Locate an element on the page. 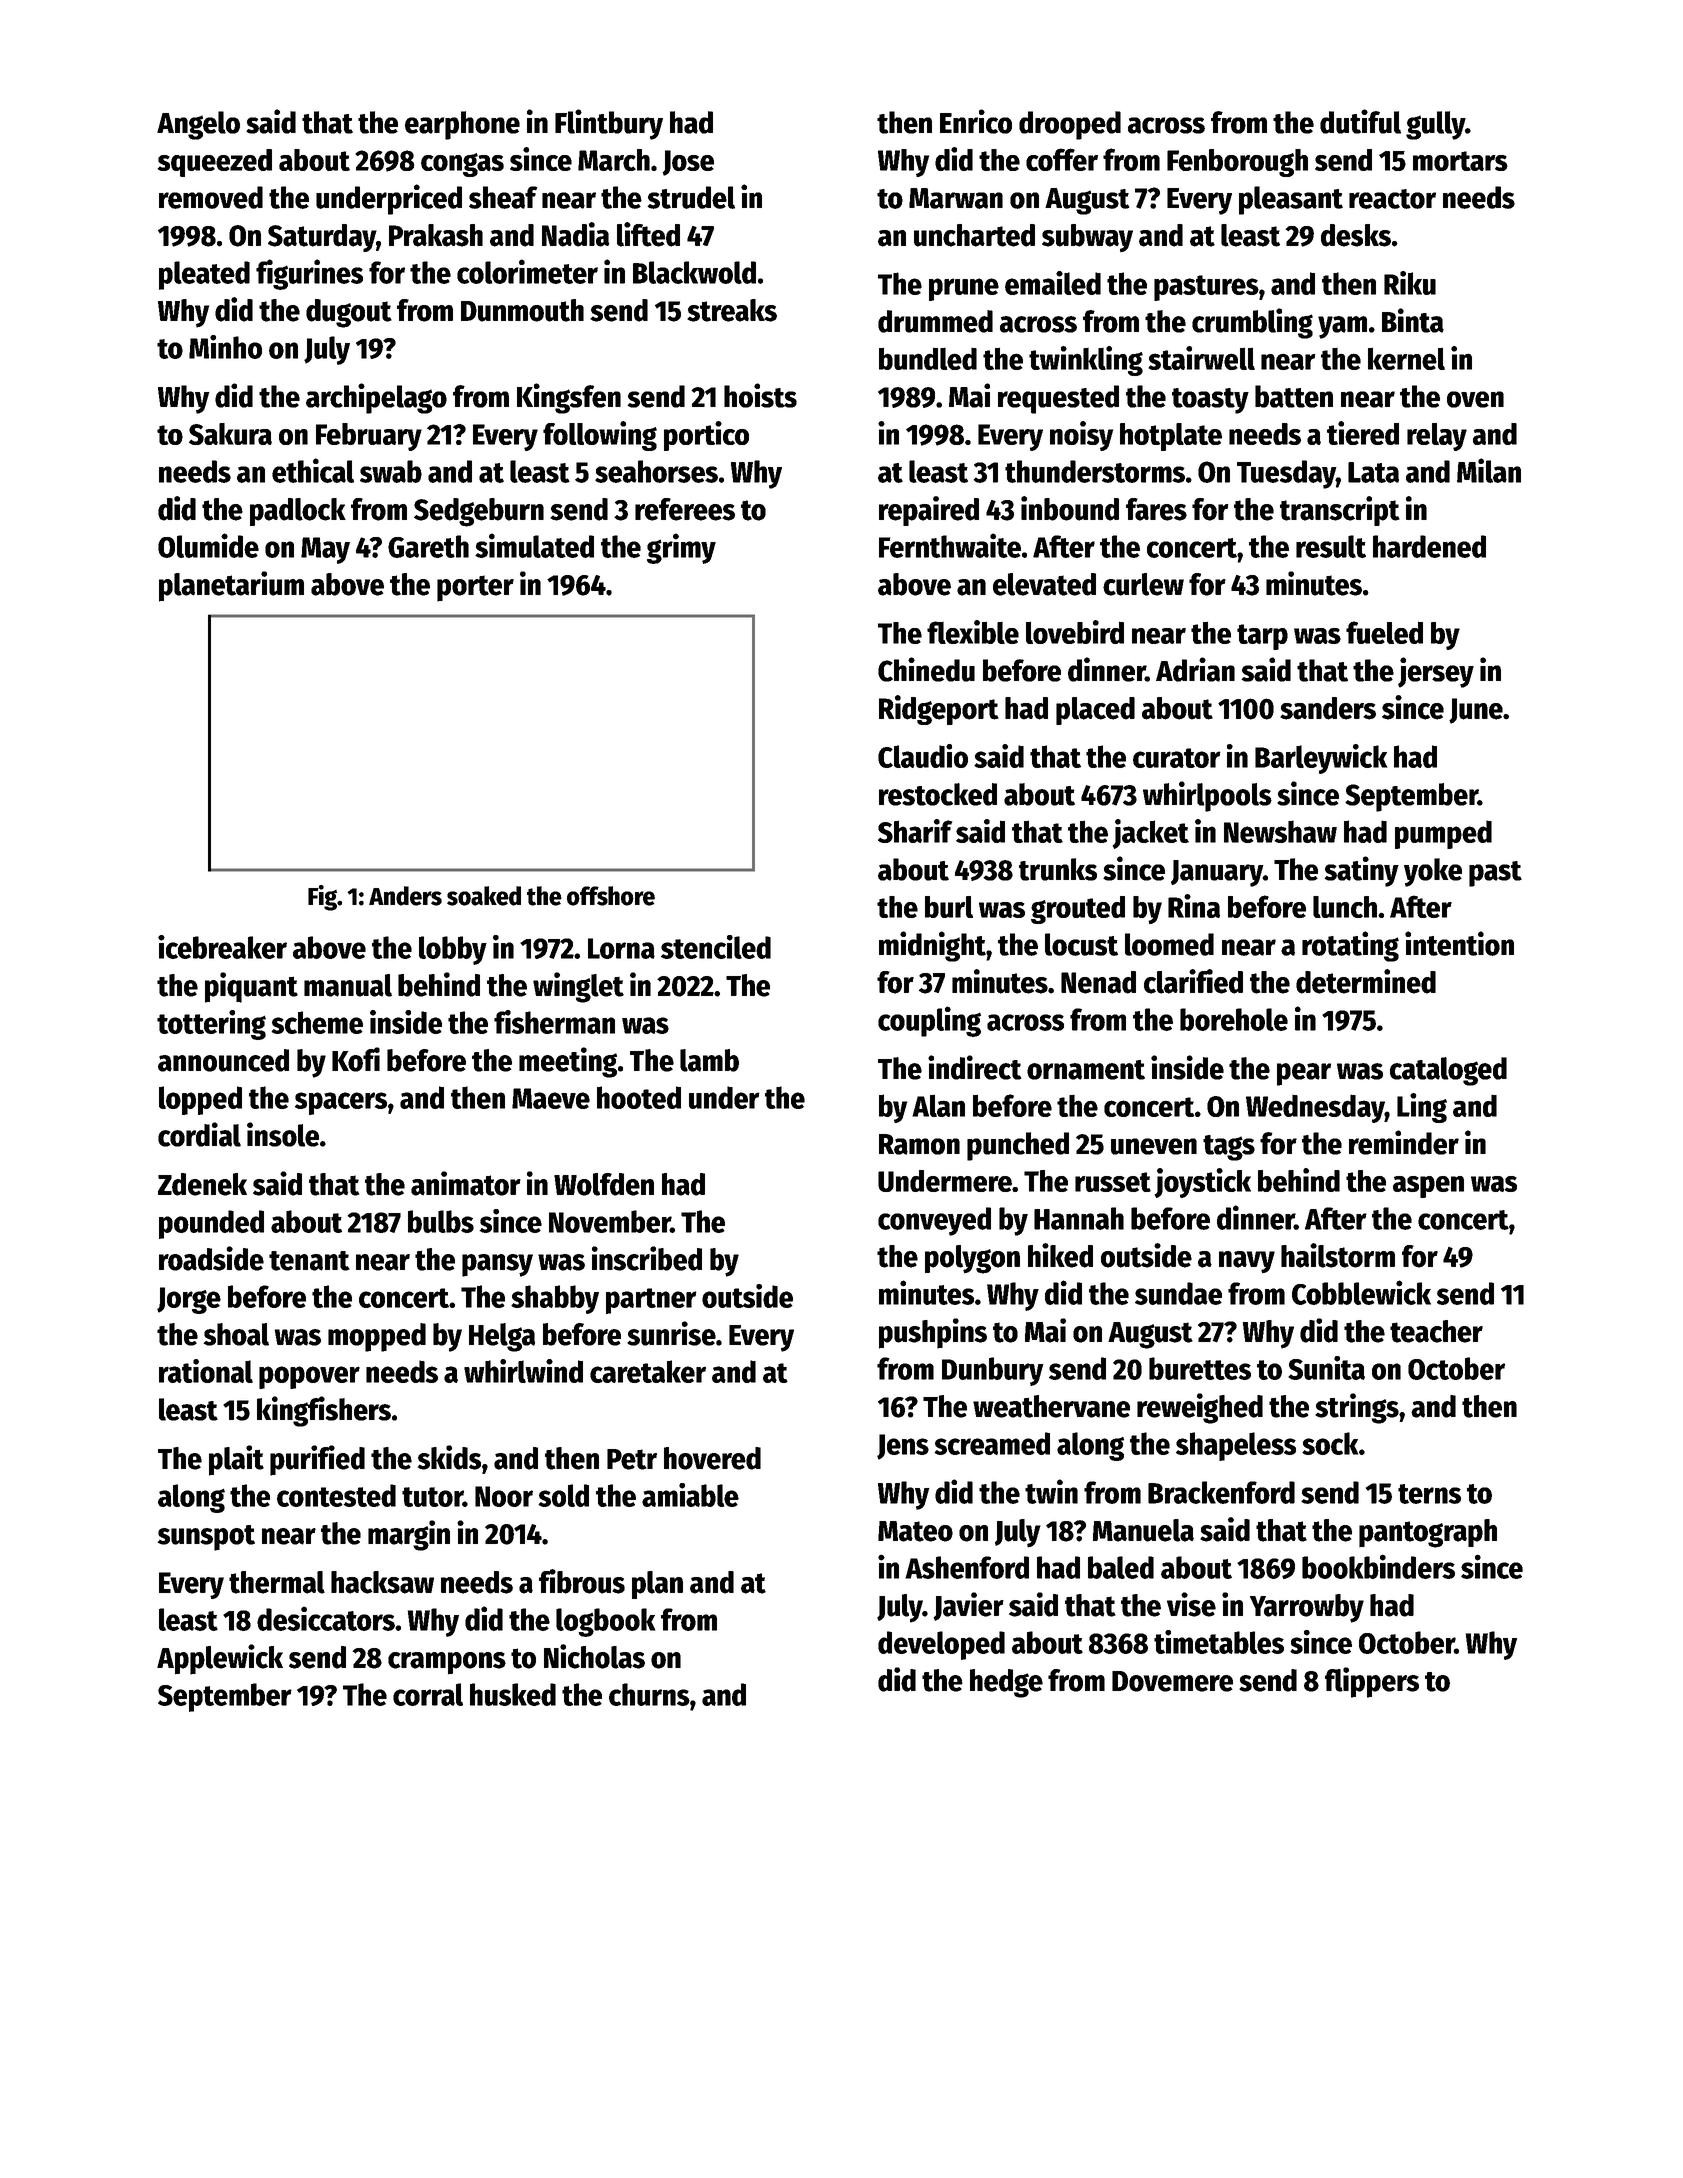 The height and width of the image is (2178, 1683). Angelo is located at coordinates (198, 125).
